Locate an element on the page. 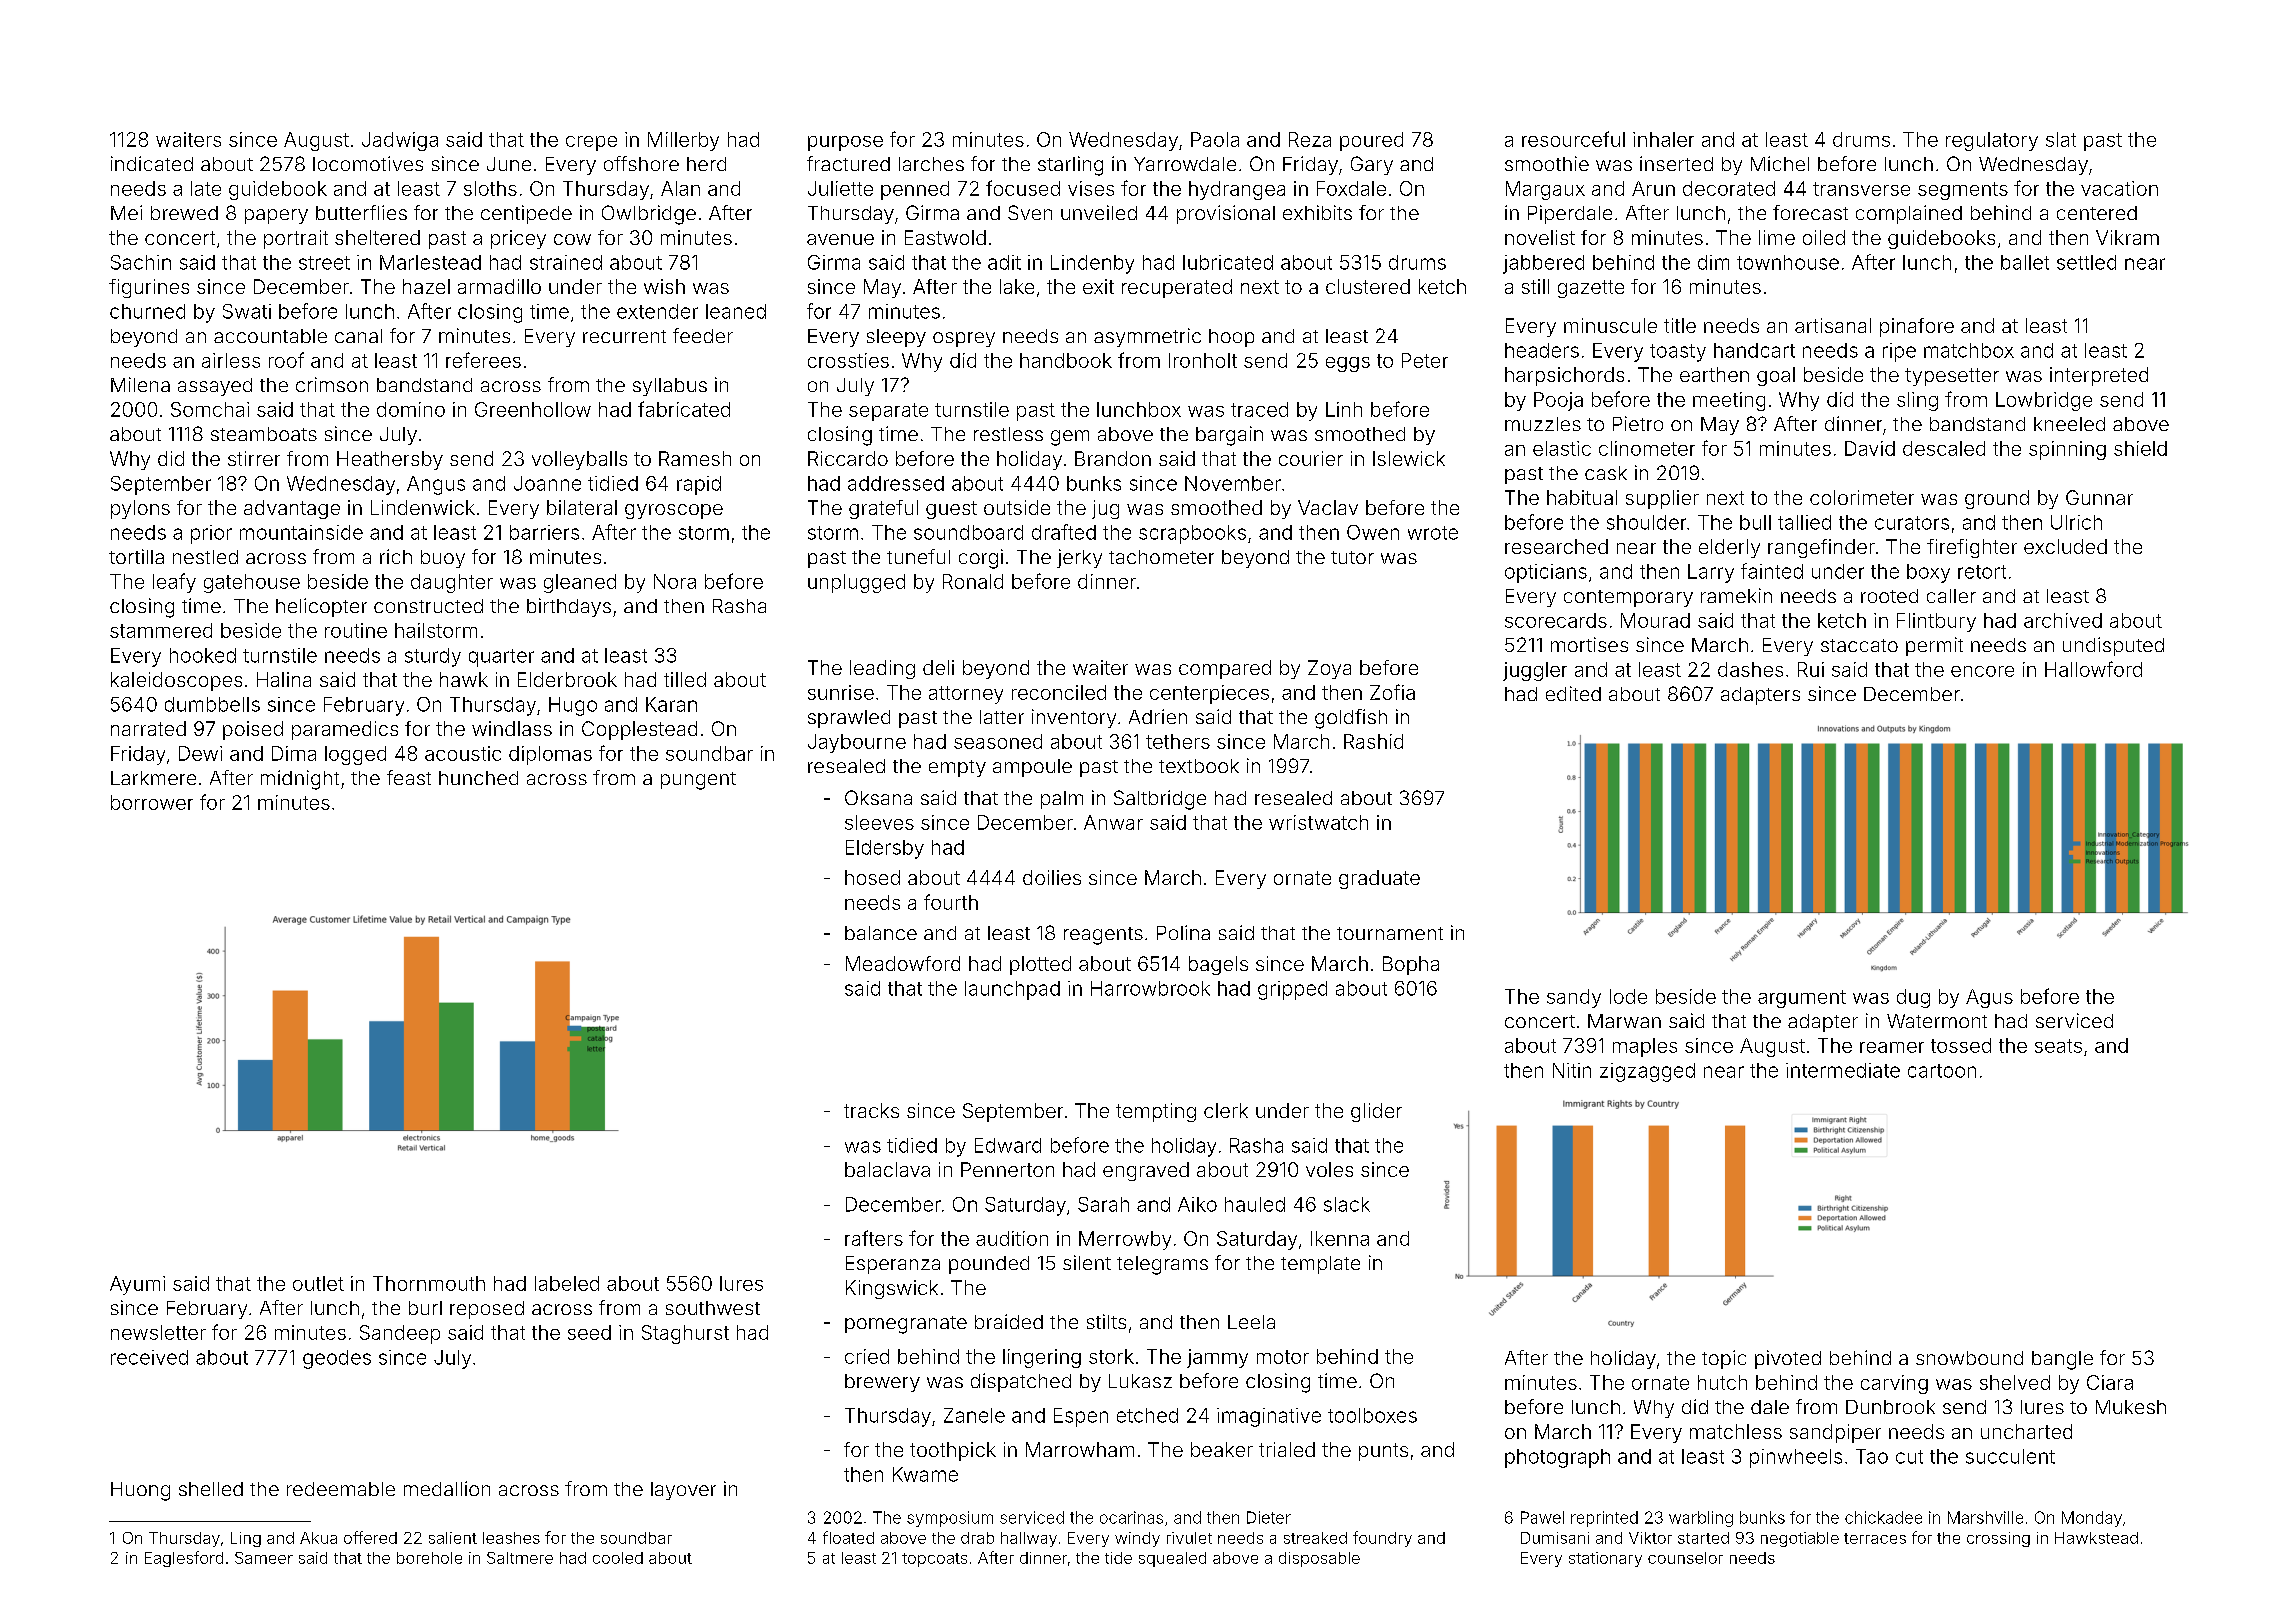 Image resolution: width=2282 pixels, height=1614 pixels. advantage is located at coordinates (292, 509).
